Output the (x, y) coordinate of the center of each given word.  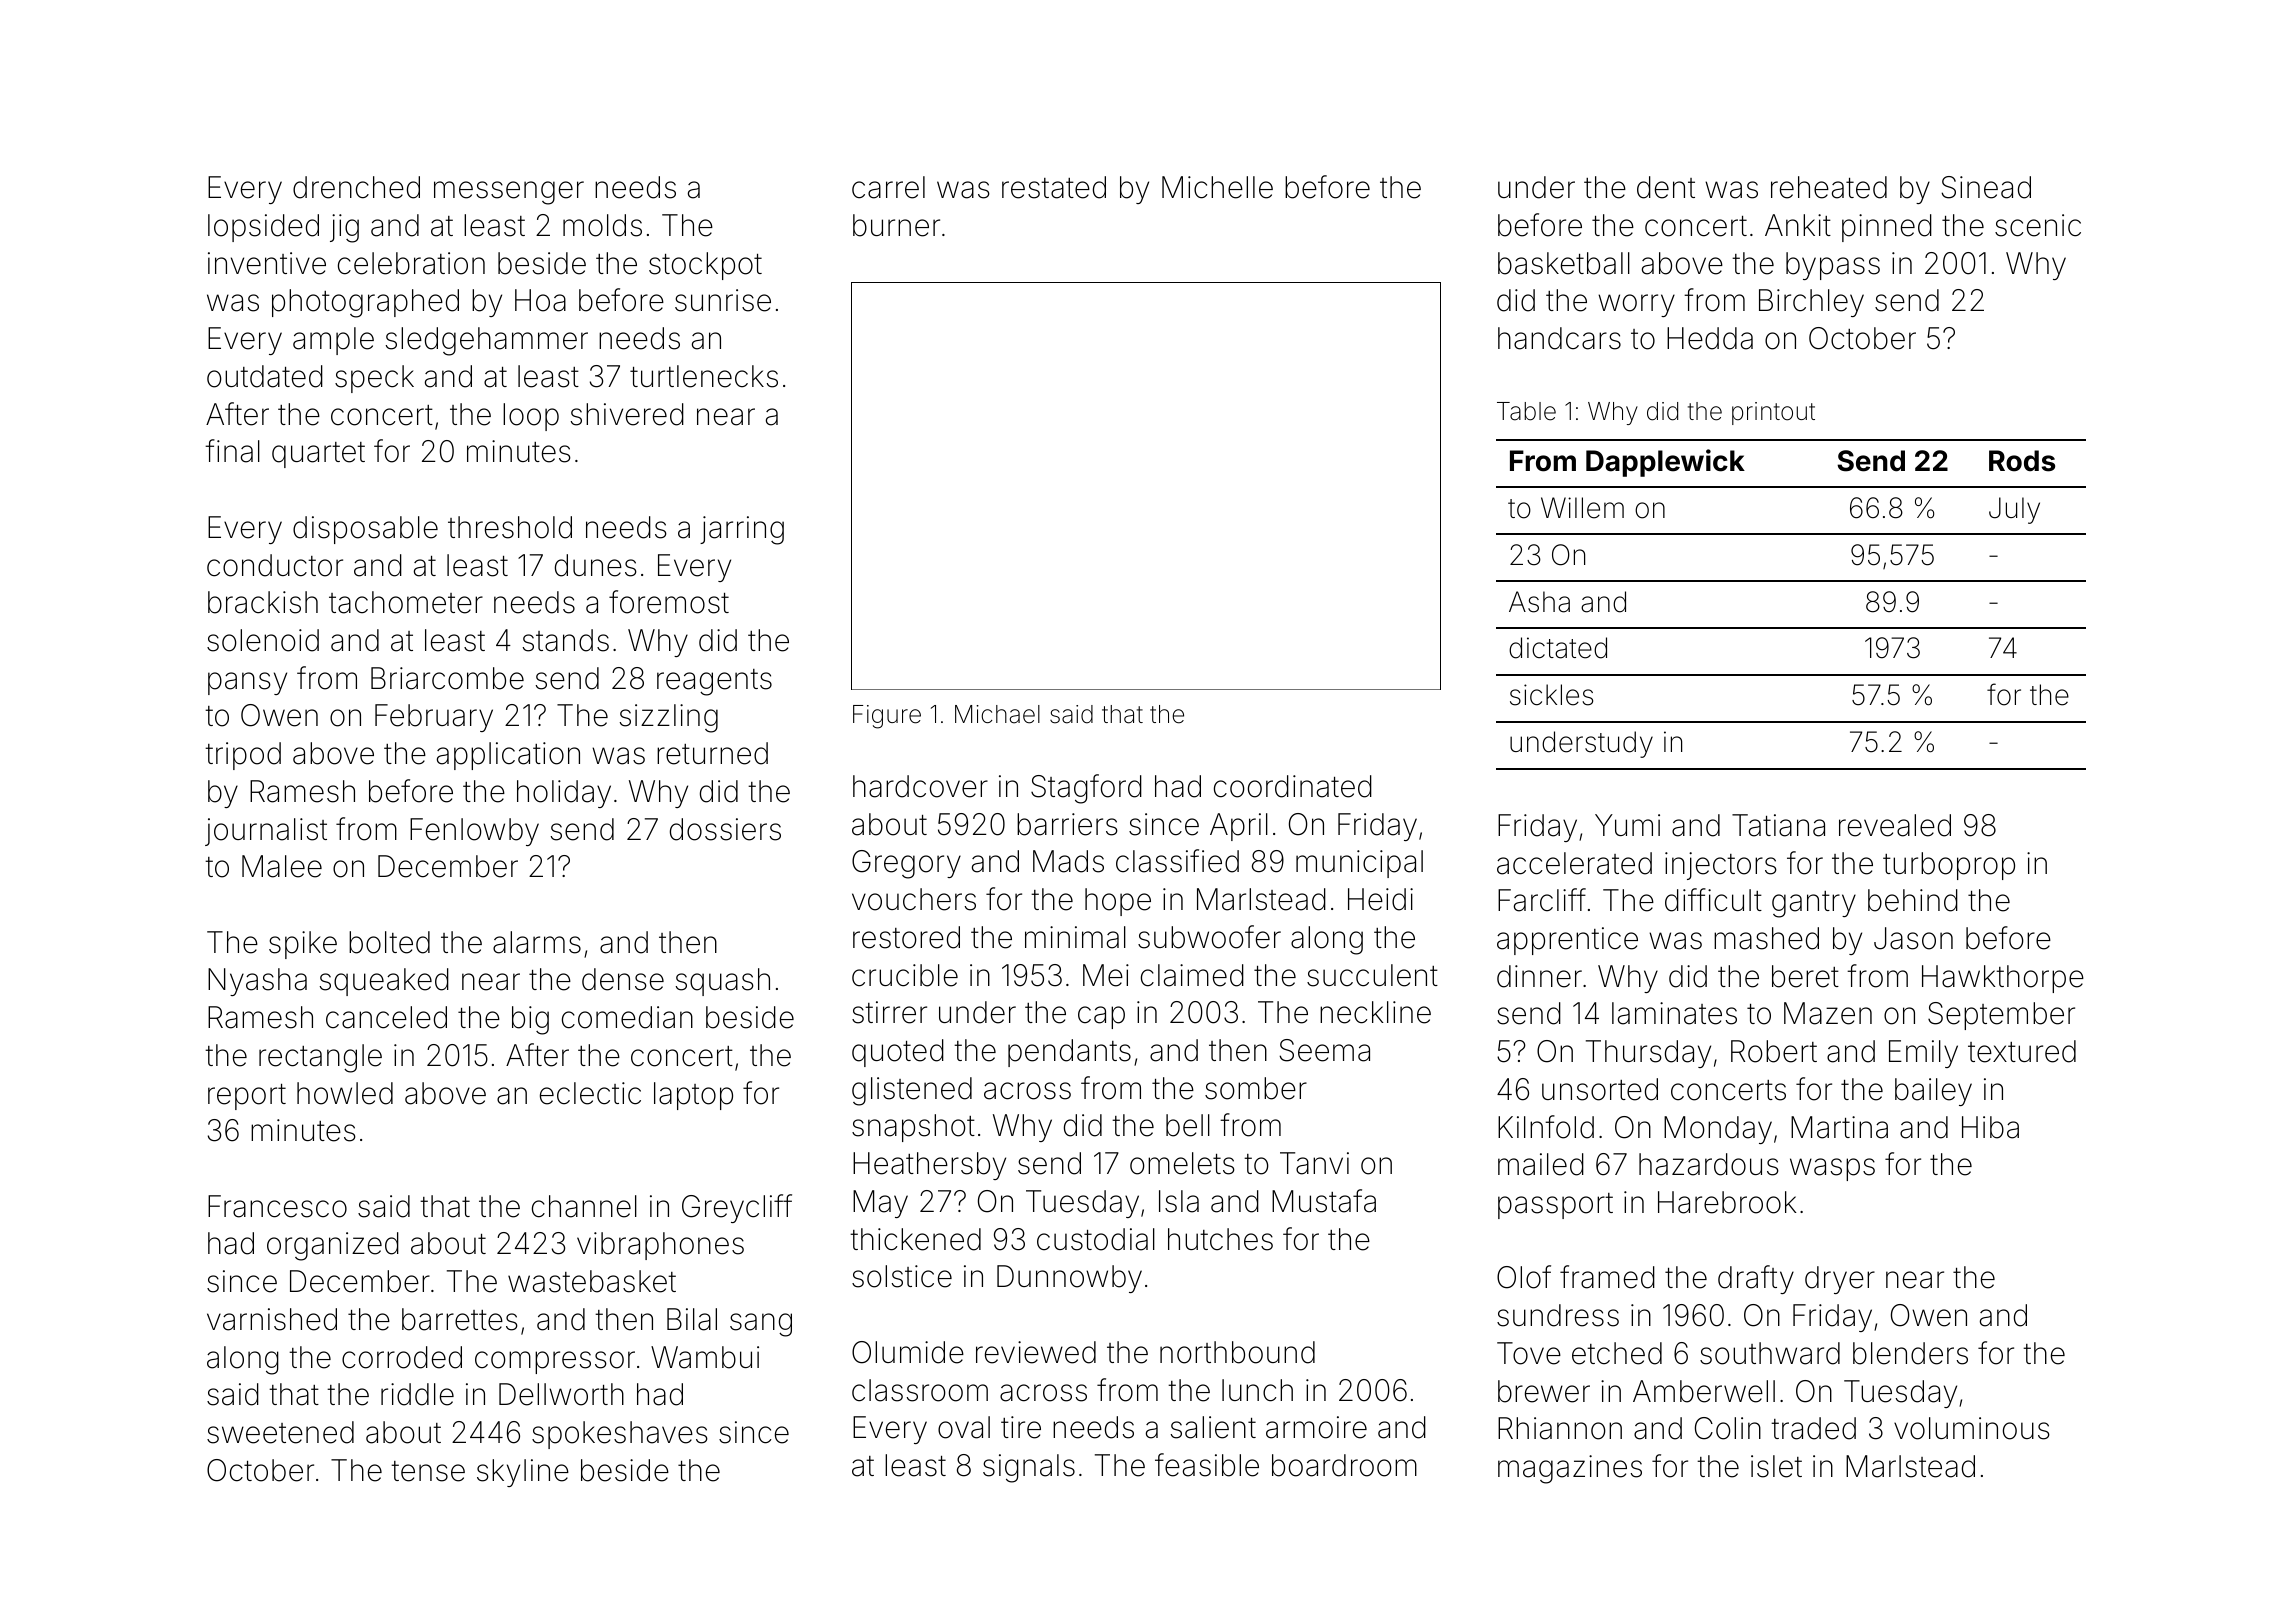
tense (428, 1471)
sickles (1551, 695)
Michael (997, 714)
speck (374, 379)
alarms (537, 942)
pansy (247, 683)
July (2014, 510)
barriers (1067, 824)
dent (1666, 187)
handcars (1559, 338)
